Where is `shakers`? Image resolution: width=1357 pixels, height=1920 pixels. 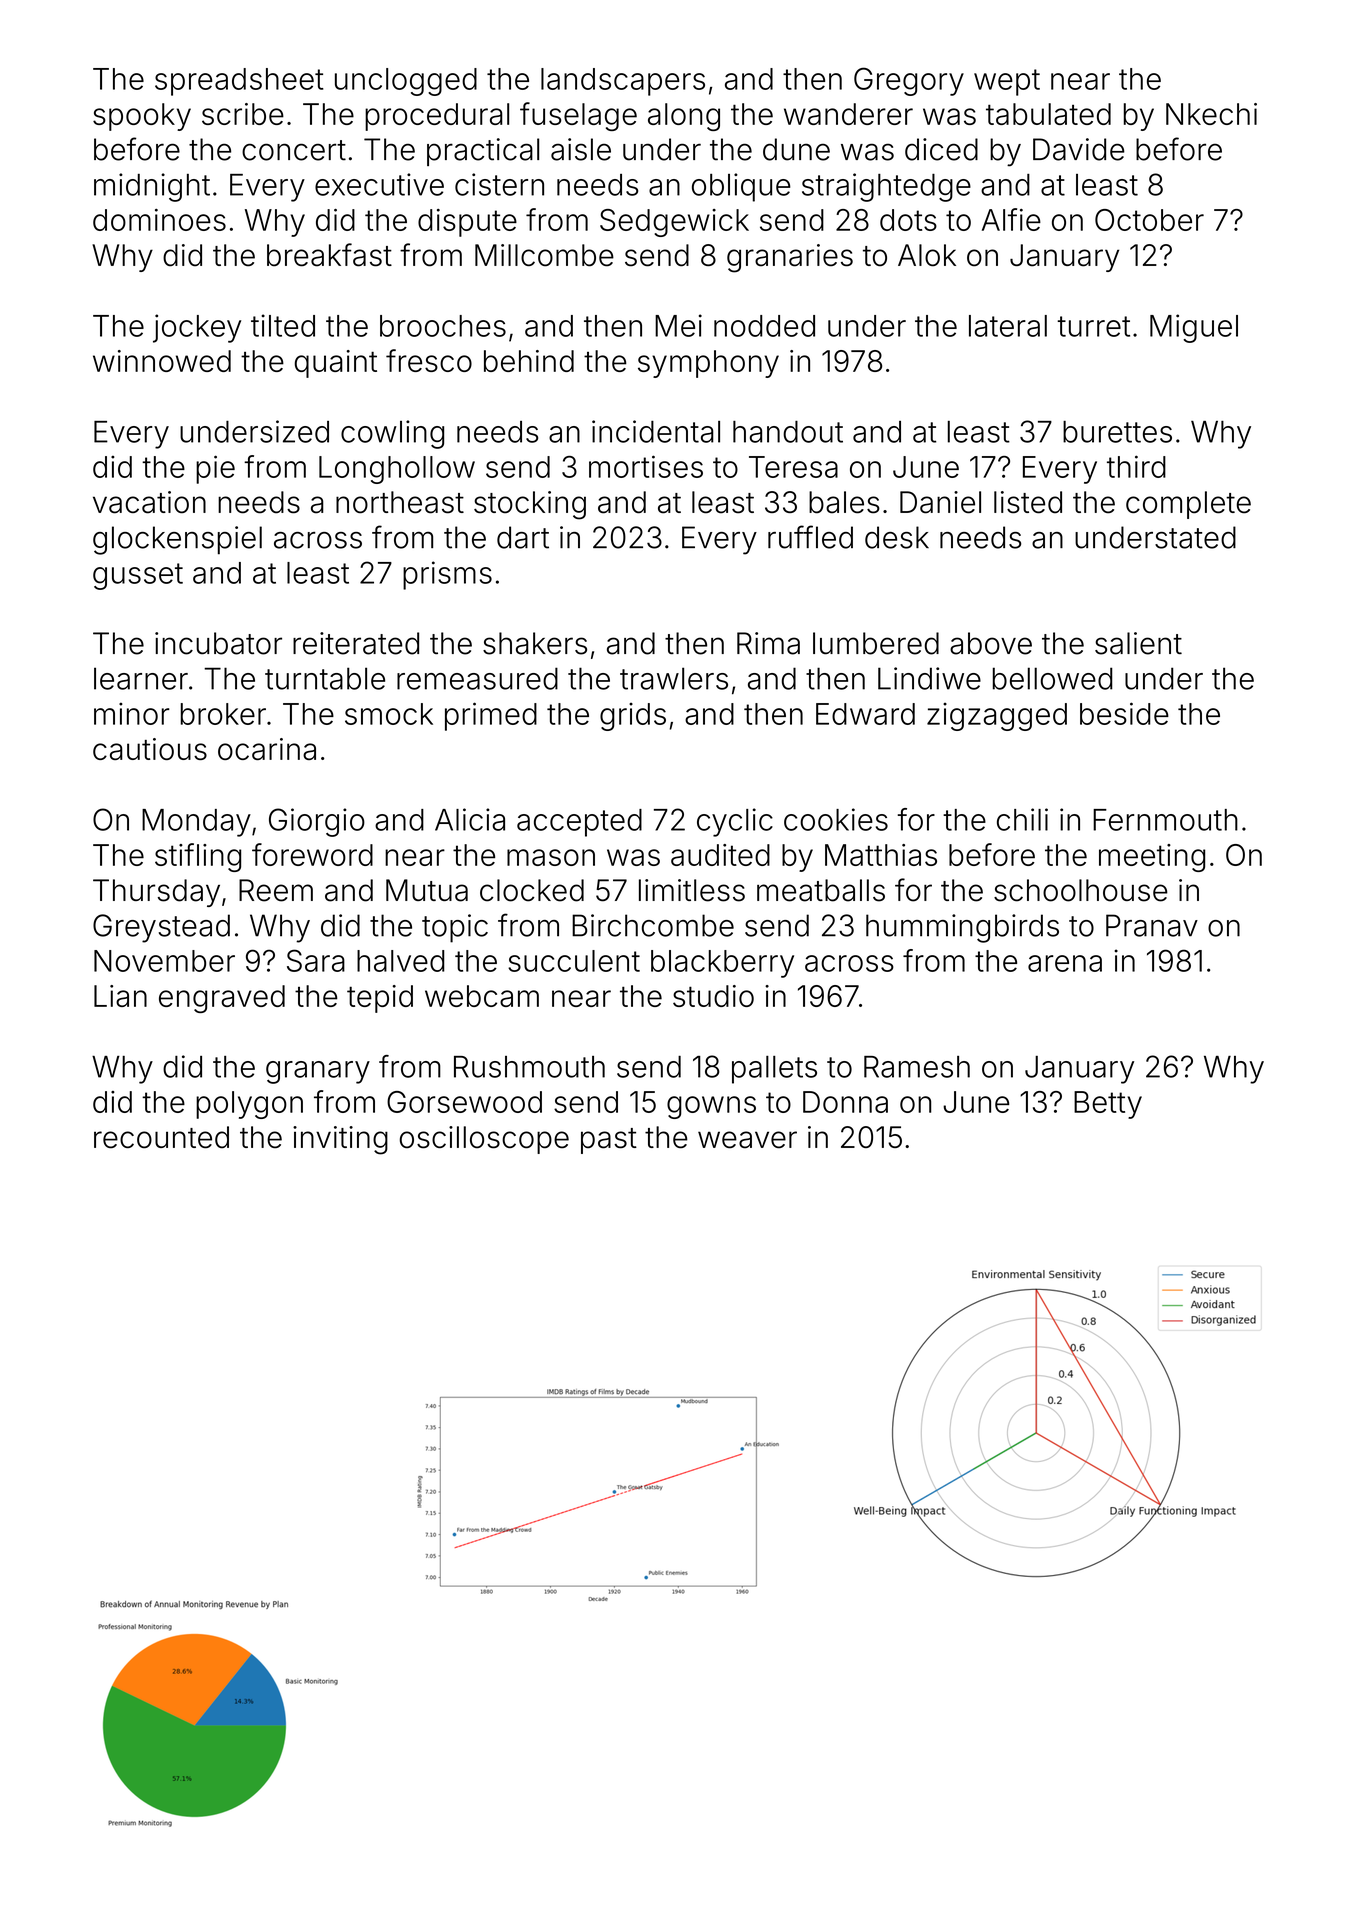
shakers is located at coordinates (535, 643).
